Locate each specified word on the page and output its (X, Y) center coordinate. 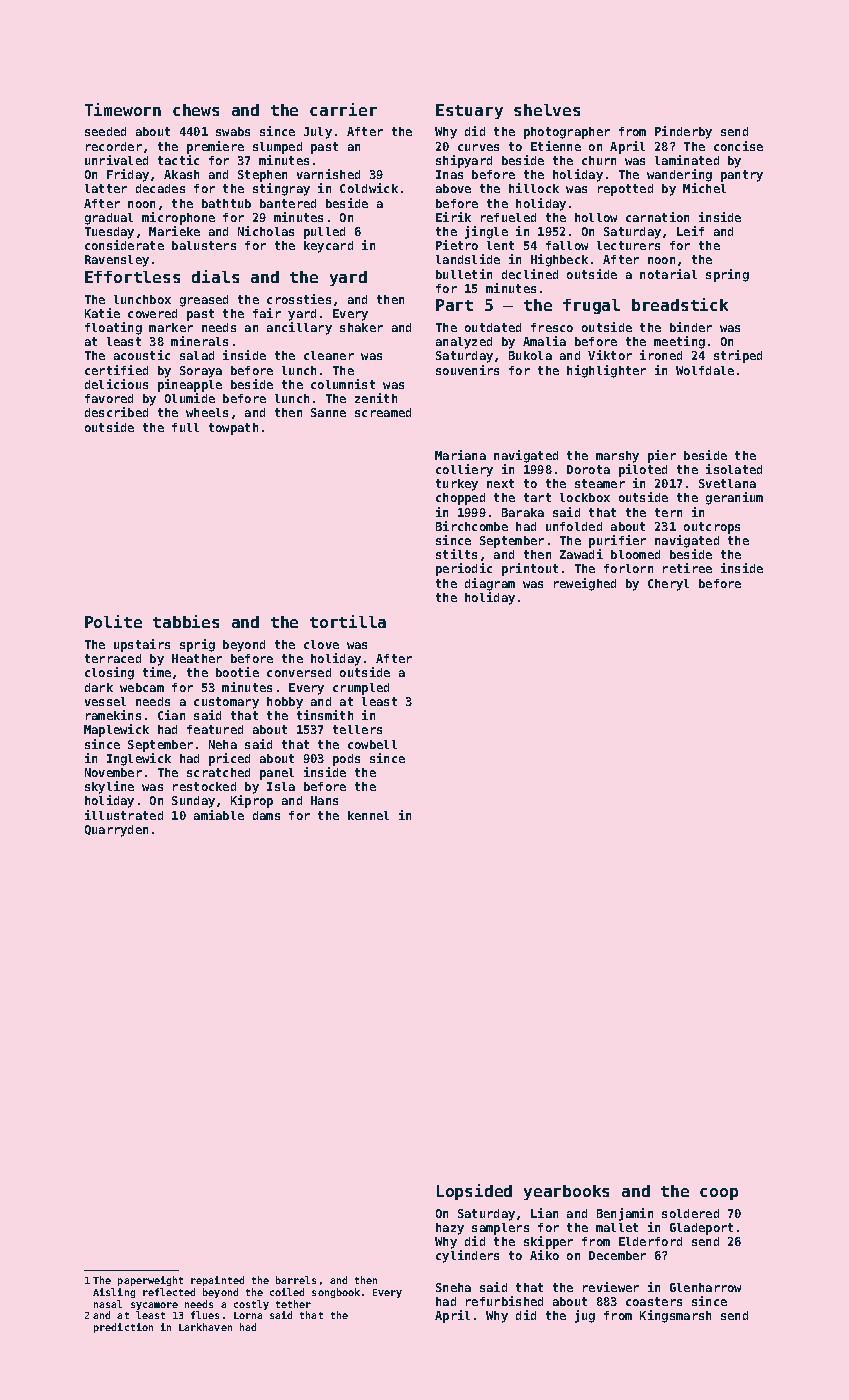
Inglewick (139, 759)
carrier (343, 109)
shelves (547, 110)
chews (196, 110)
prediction (123, 1328)
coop (719, 1194)
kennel (368, 815)
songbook (336, 1293)
